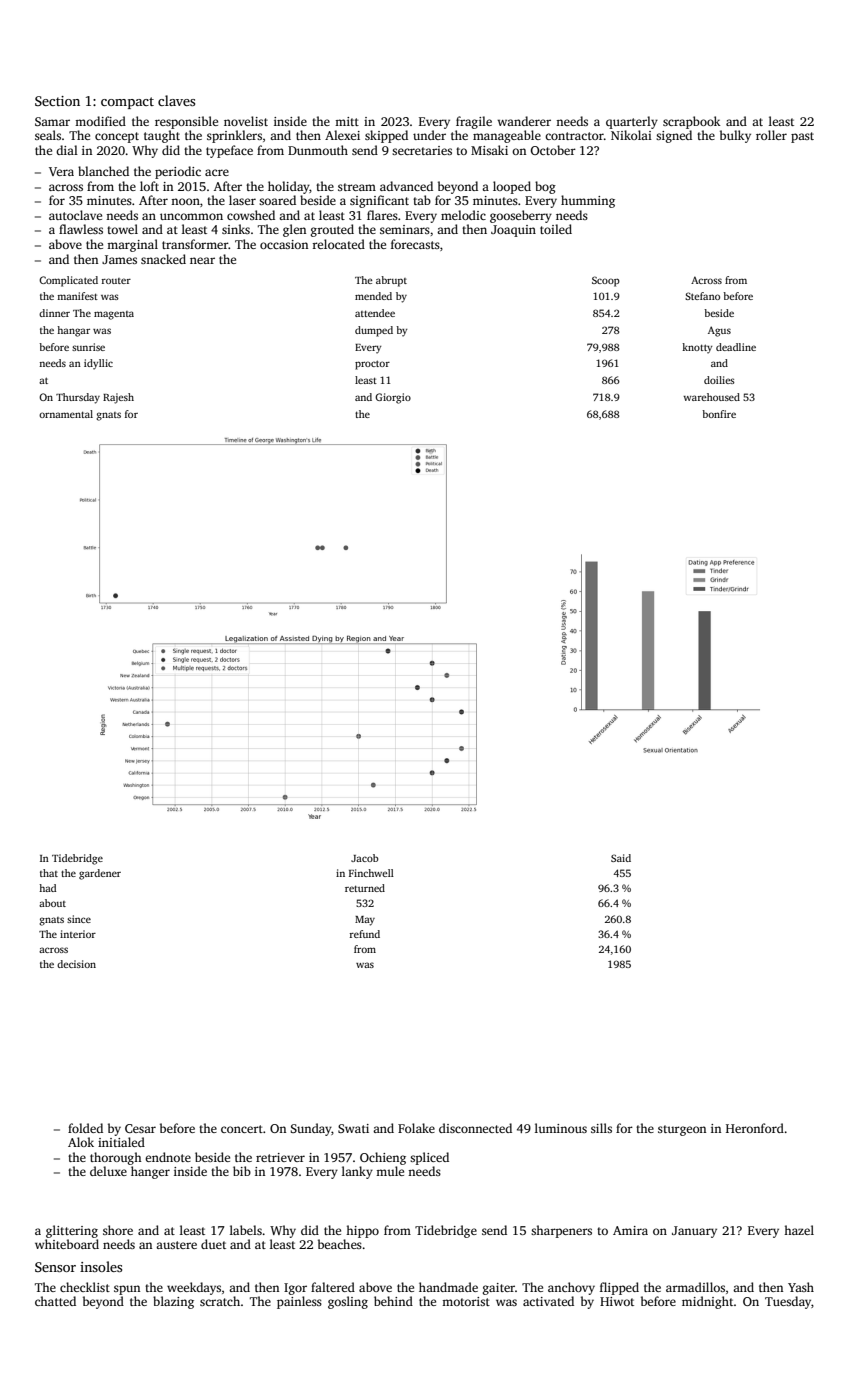 The height and width of the screenshot is (1400, 849). What do you see at coordinates (393, 398) in the screenshot?
I see `Giorgio` at bounding box center [393, 398].
